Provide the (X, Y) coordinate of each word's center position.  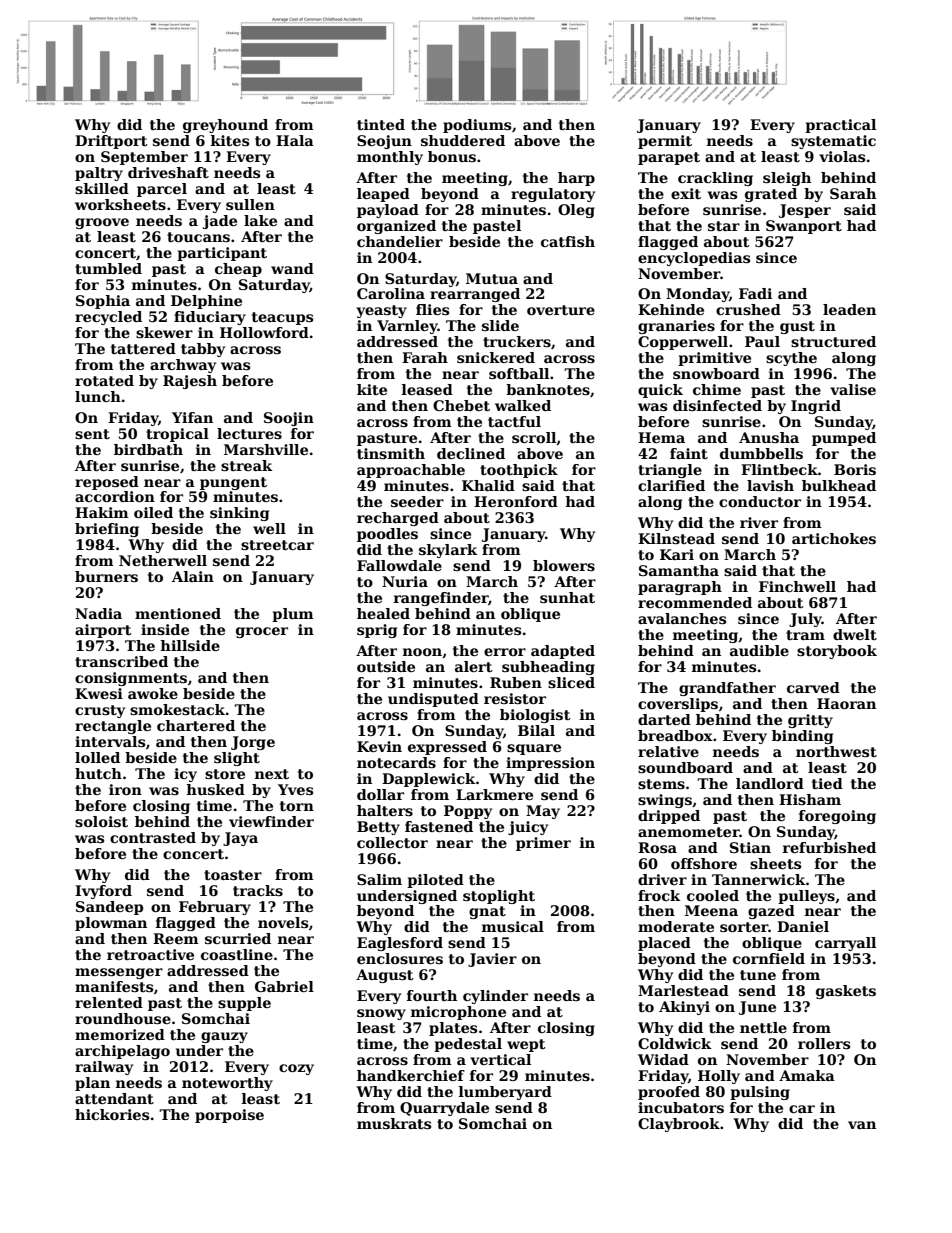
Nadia (98, 613)
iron (125, 789)
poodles (387, 535)
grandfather (727, 689)
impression (550, 764)
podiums (477, 126)
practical (840, 126)
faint (689, 453)
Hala (295, 140)
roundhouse (123, 1018)
